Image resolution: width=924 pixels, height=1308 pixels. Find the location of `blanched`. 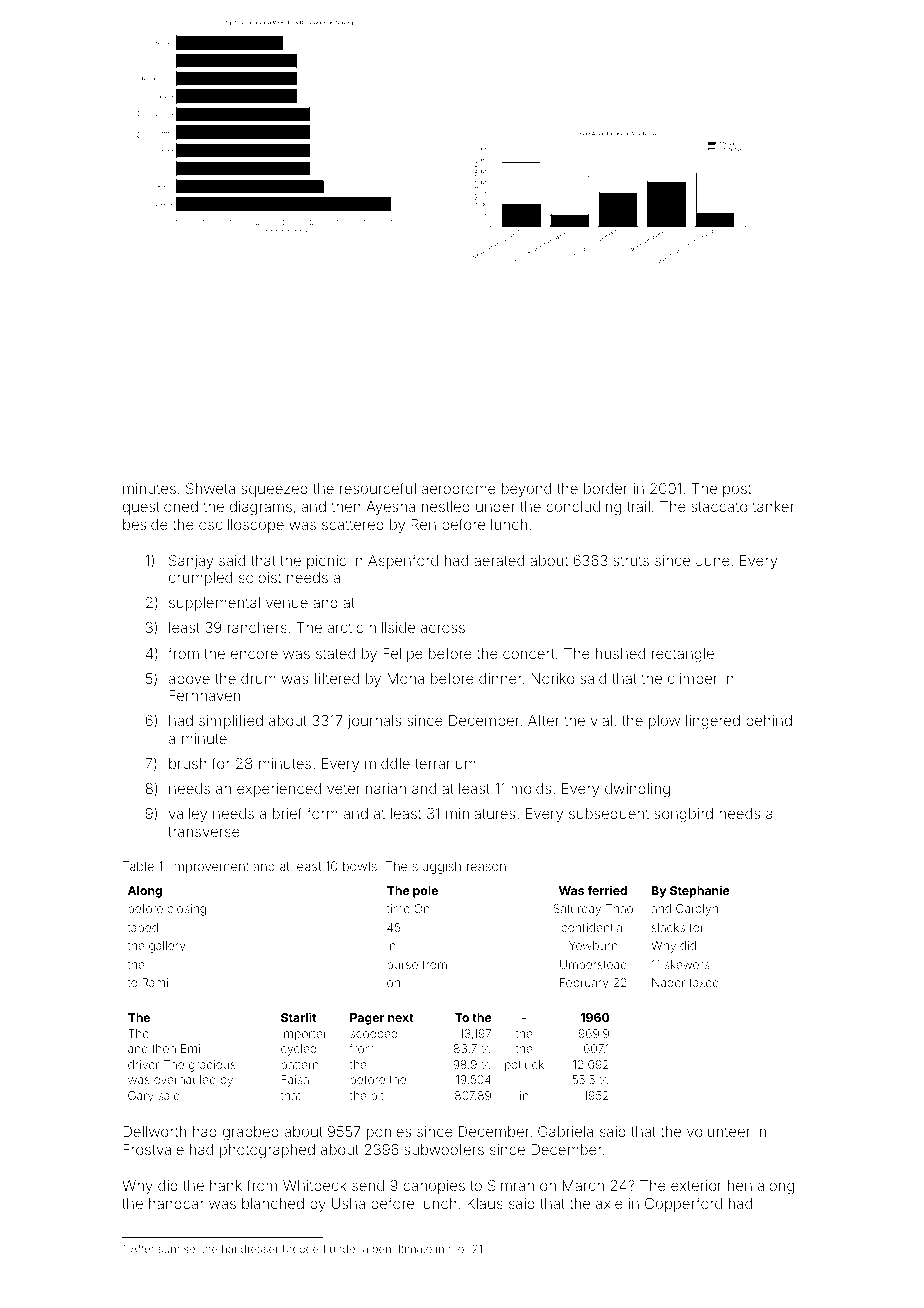

blanched is located at coordinates (273, 1203).
